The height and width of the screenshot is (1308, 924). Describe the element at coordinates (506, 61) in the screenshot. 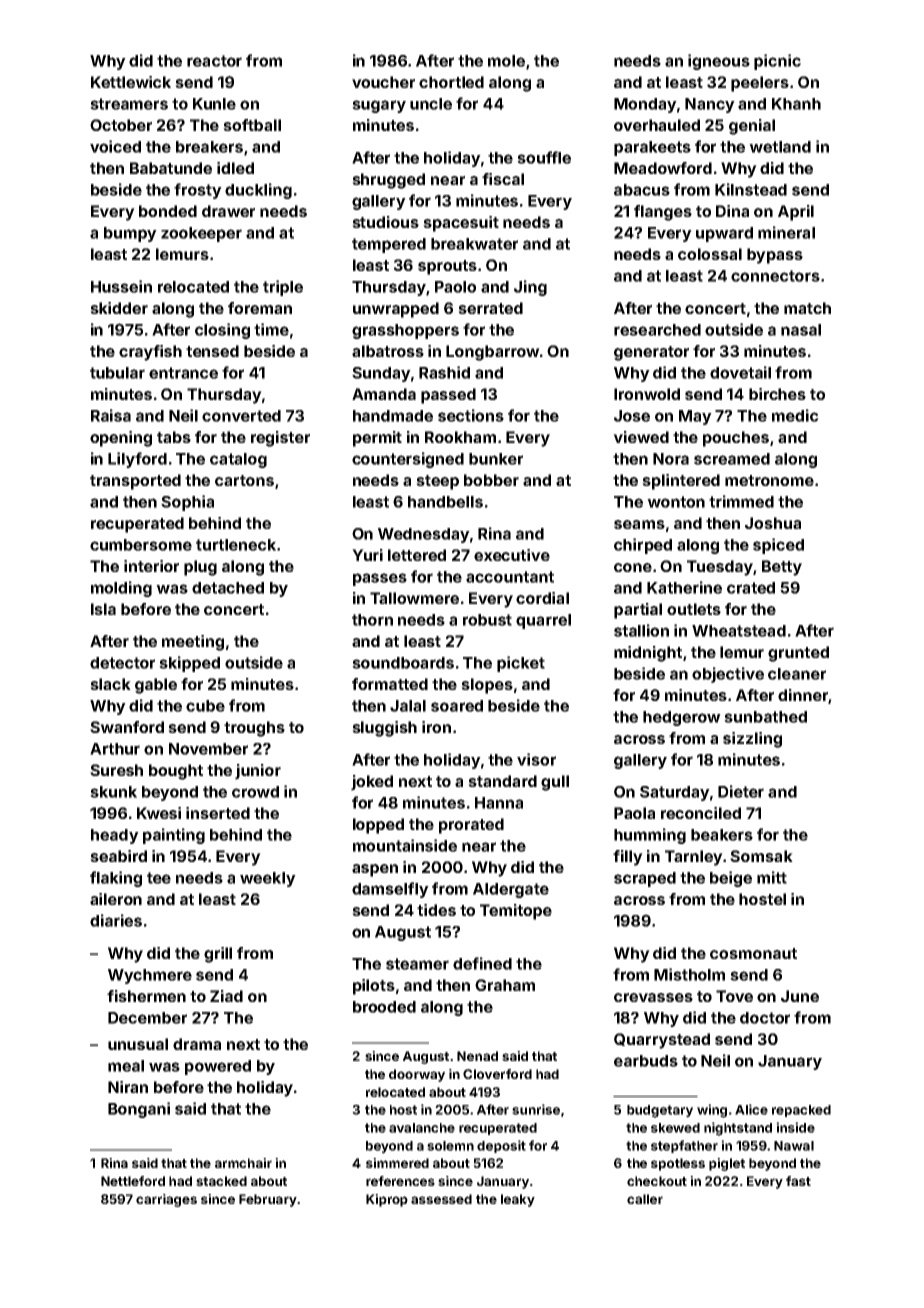

I see `mole` at that location.
